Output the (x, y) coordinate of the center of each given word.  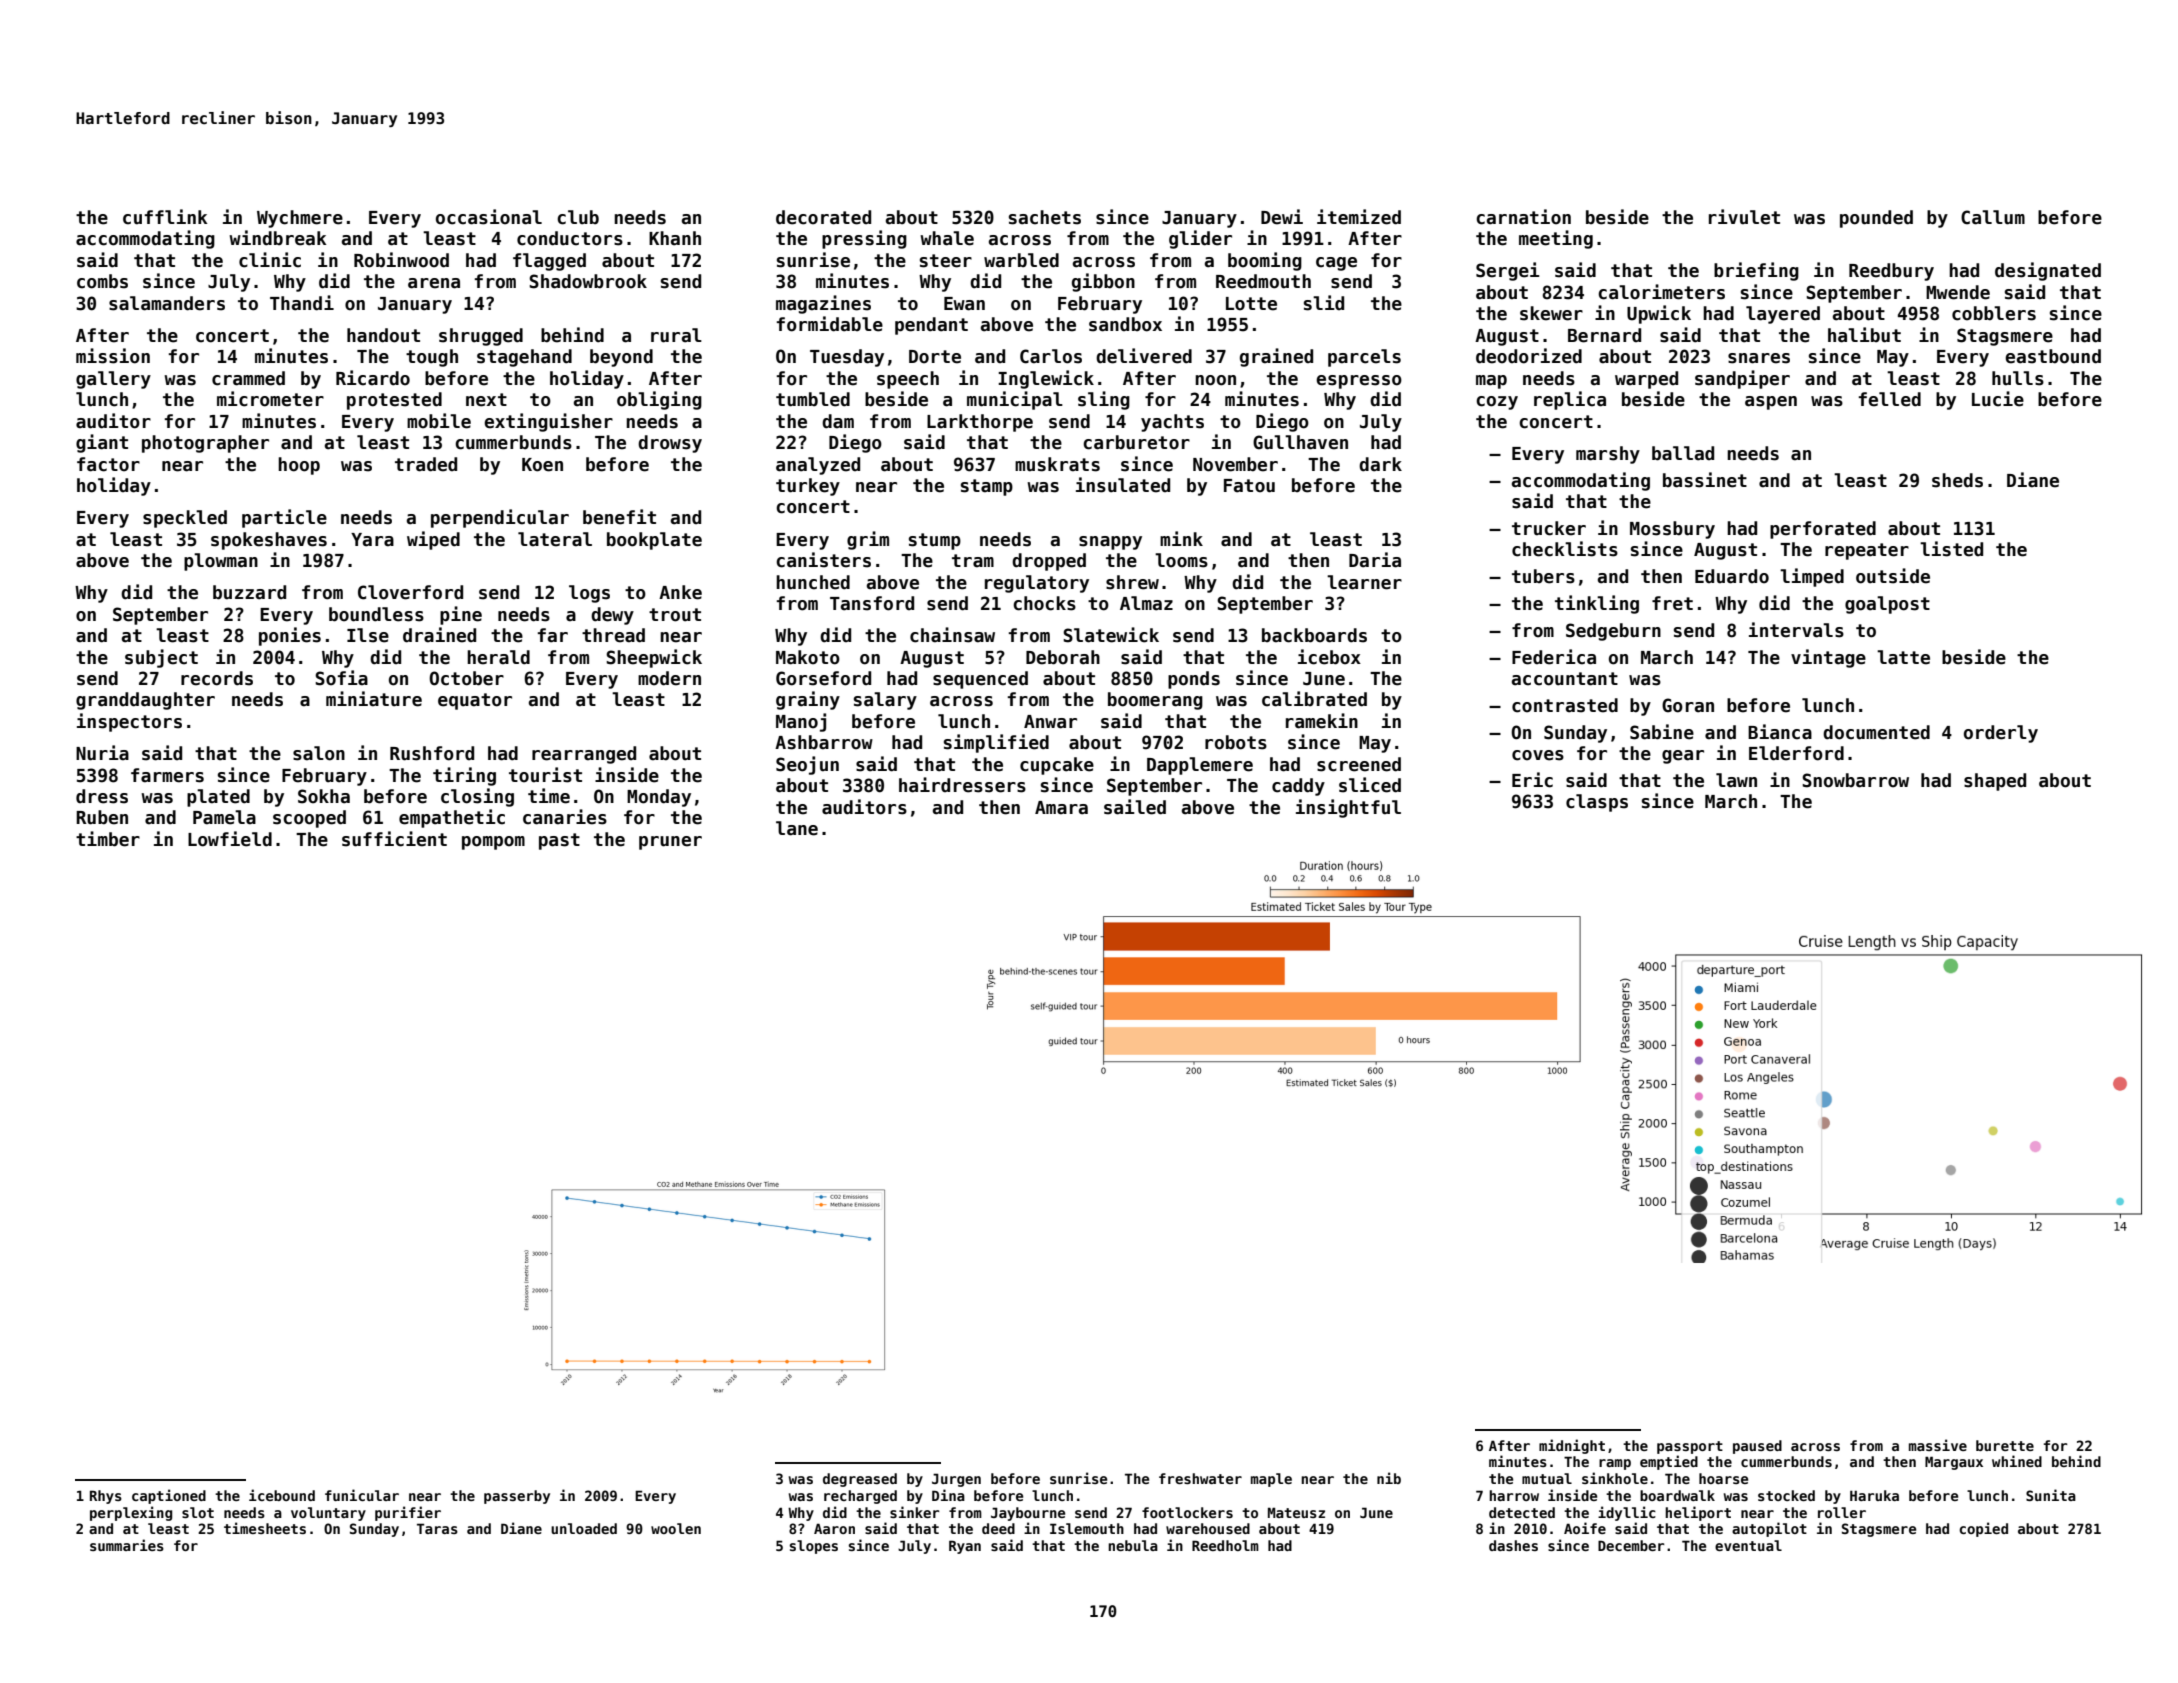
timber (108, 839)
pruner (670, 843)
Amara (1061, 808)
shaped (1995, 782)
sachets (1045, 217)
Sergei (1508, 271)
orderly (2001, 734)
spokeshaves (269, 541)
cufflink (165, 217)
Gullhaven (1300, 442)
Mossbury (1672, 530)
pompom (493, 843)
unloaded (584, 1528)
